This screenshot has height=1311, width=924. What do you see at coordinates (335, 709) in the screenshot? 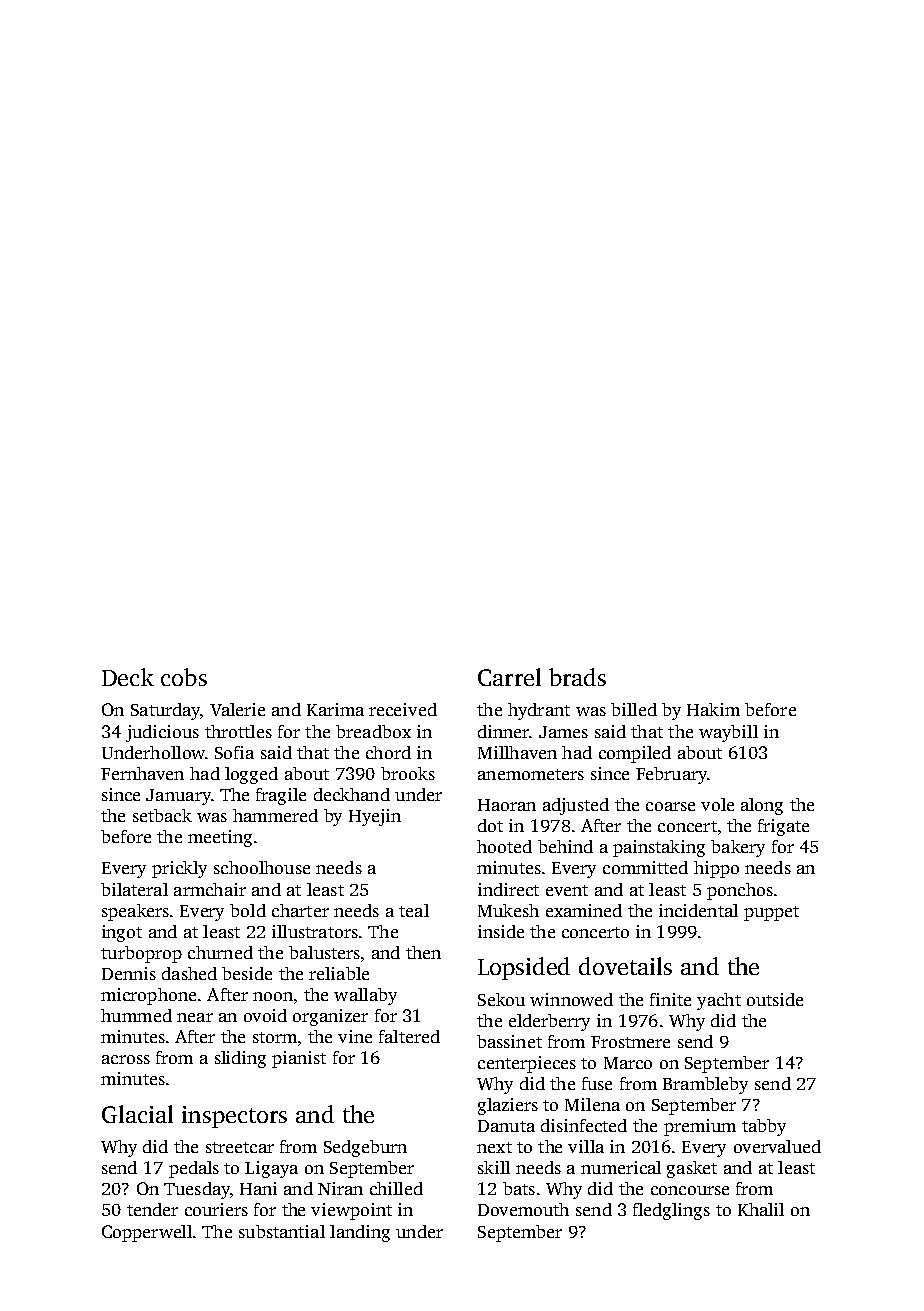
I see `Karima` at bounding box center [335, 709].
